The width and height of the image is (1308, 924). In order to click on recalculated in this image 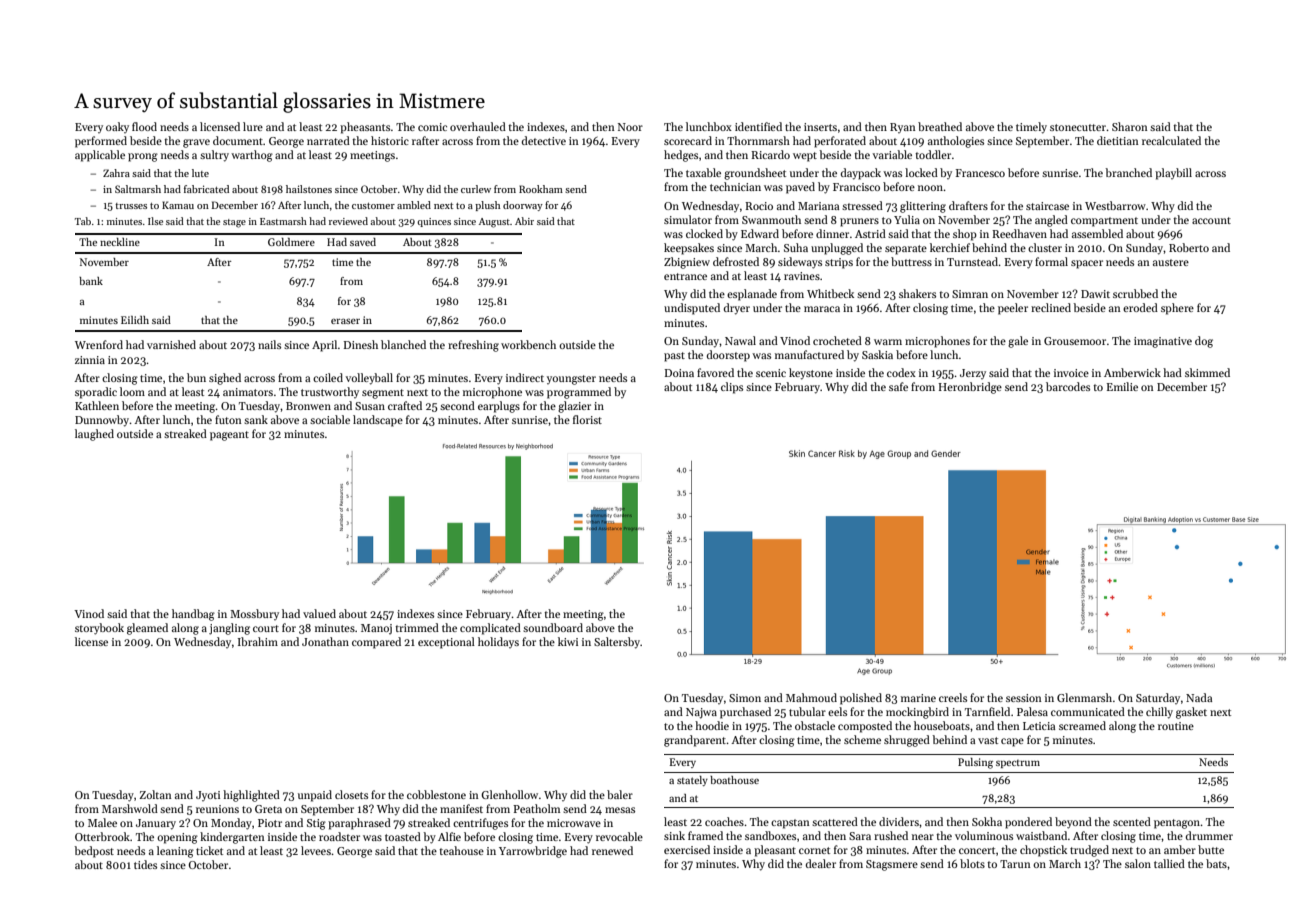, I will do `click(1171, 140)`.
